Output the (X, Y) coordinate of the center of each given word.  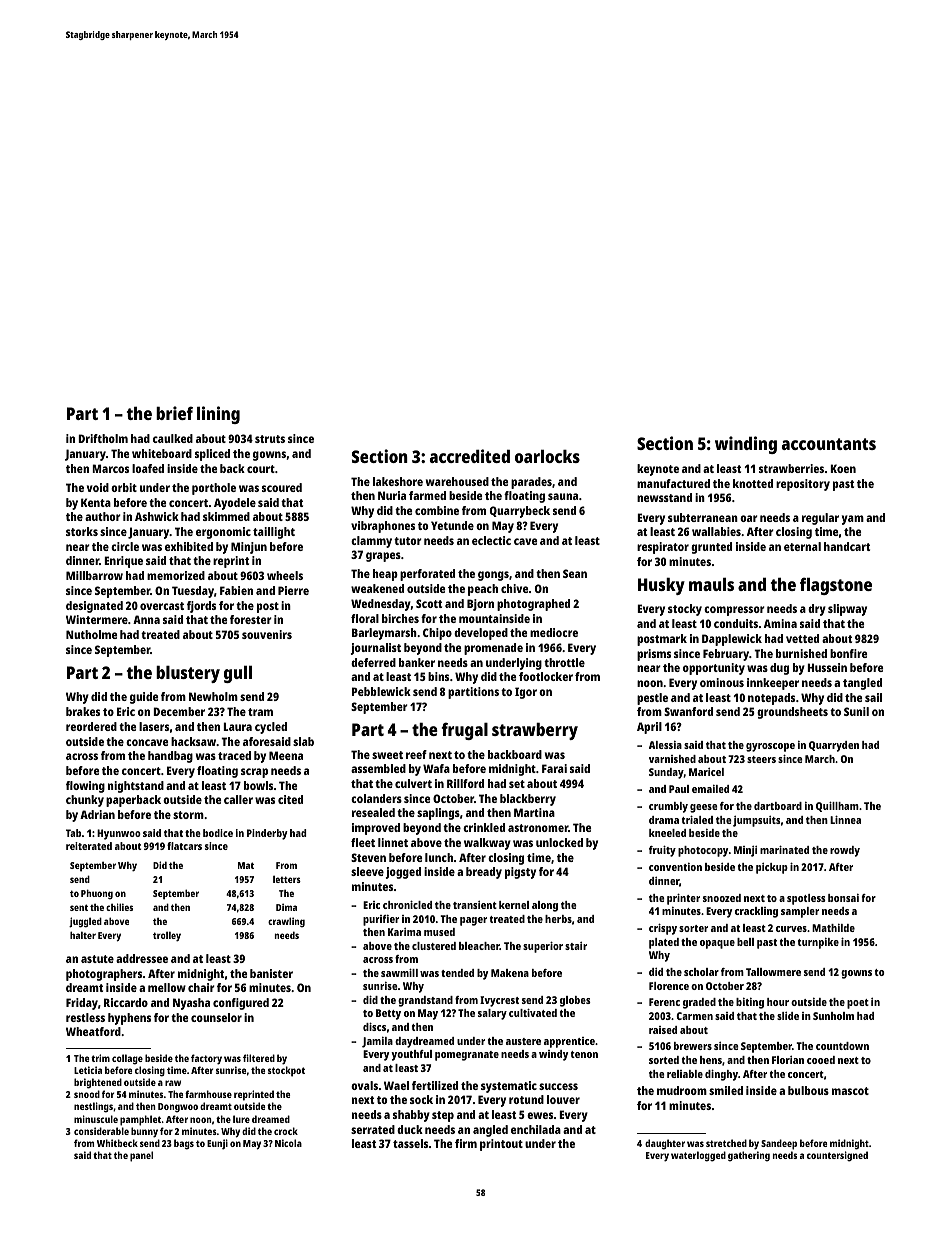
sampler (800, 912)
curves (791, 929)
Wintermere (97, 619)
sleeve (367, 871)
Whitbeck (117, 1143)
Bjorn (480, 605)
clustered (434, 946)
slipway (847, 610)
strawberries (791, 468)
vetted (802, 638)
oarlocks (547, 456)
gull (238, 674)
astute (97, 959)
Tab (73, 833)
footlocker (546, 676)
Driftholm (103, 438)
